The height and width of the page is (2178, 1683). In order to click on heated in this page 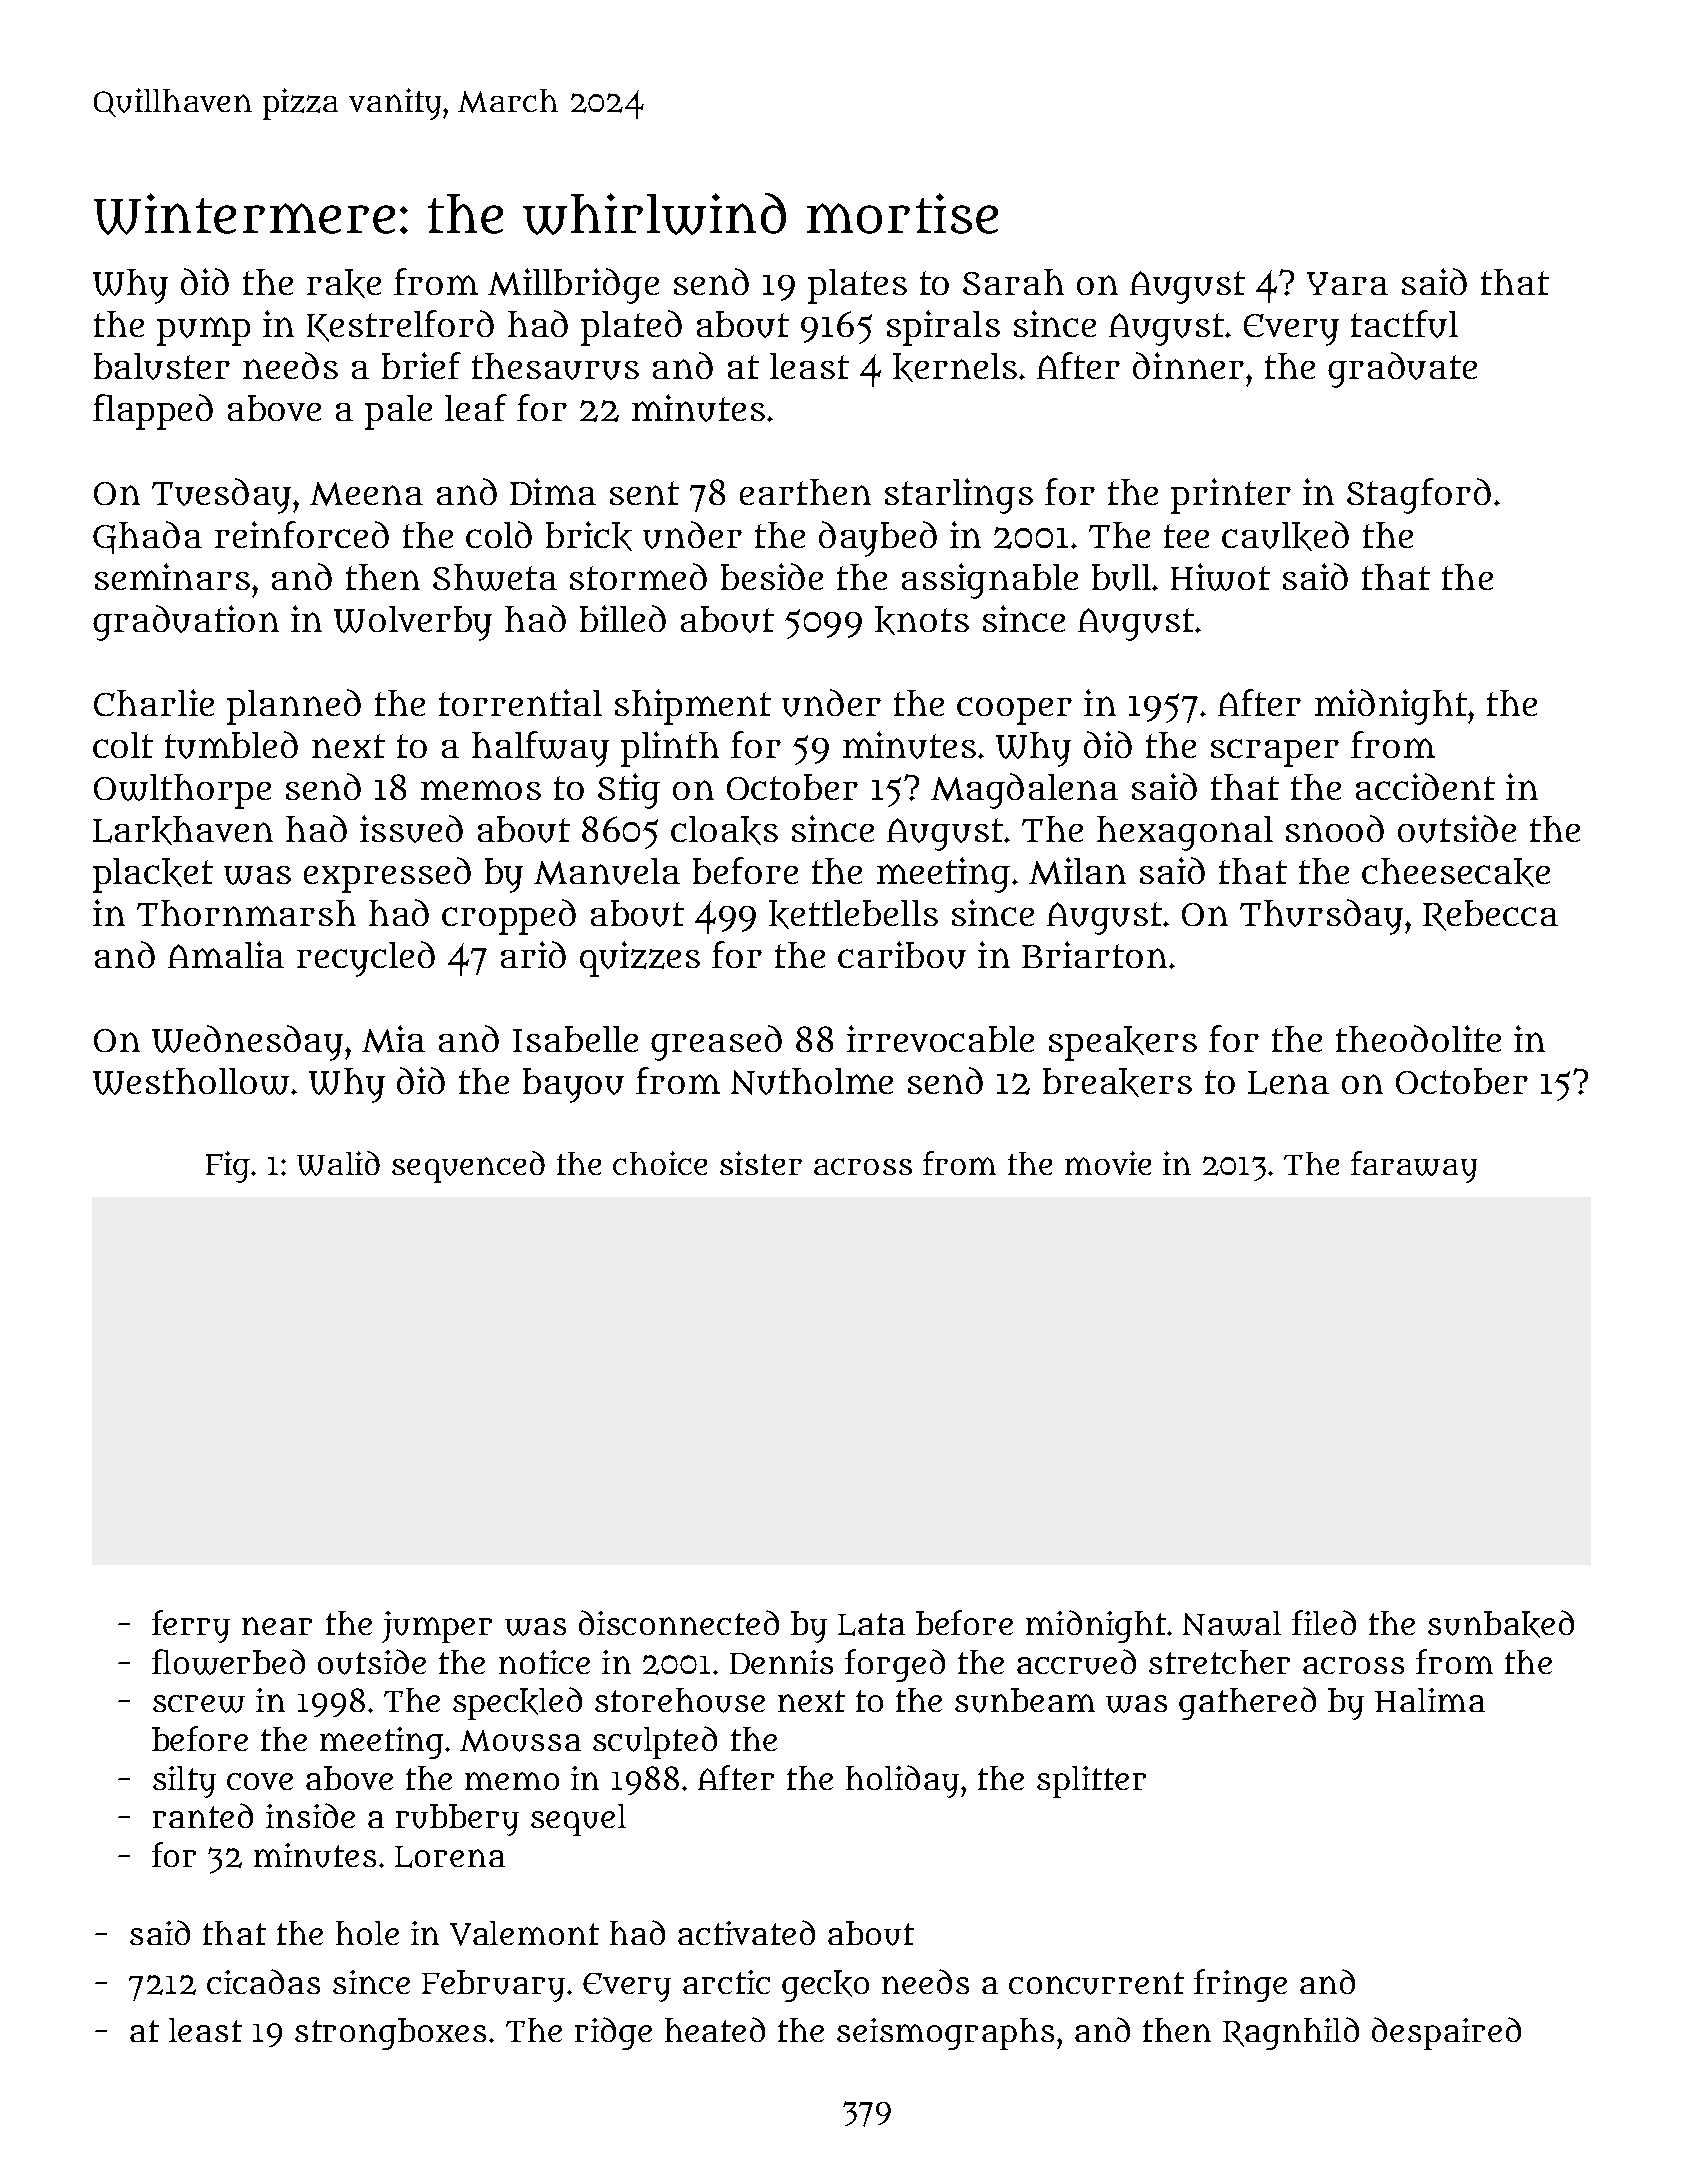, I will do `click(715, 2029)`.
